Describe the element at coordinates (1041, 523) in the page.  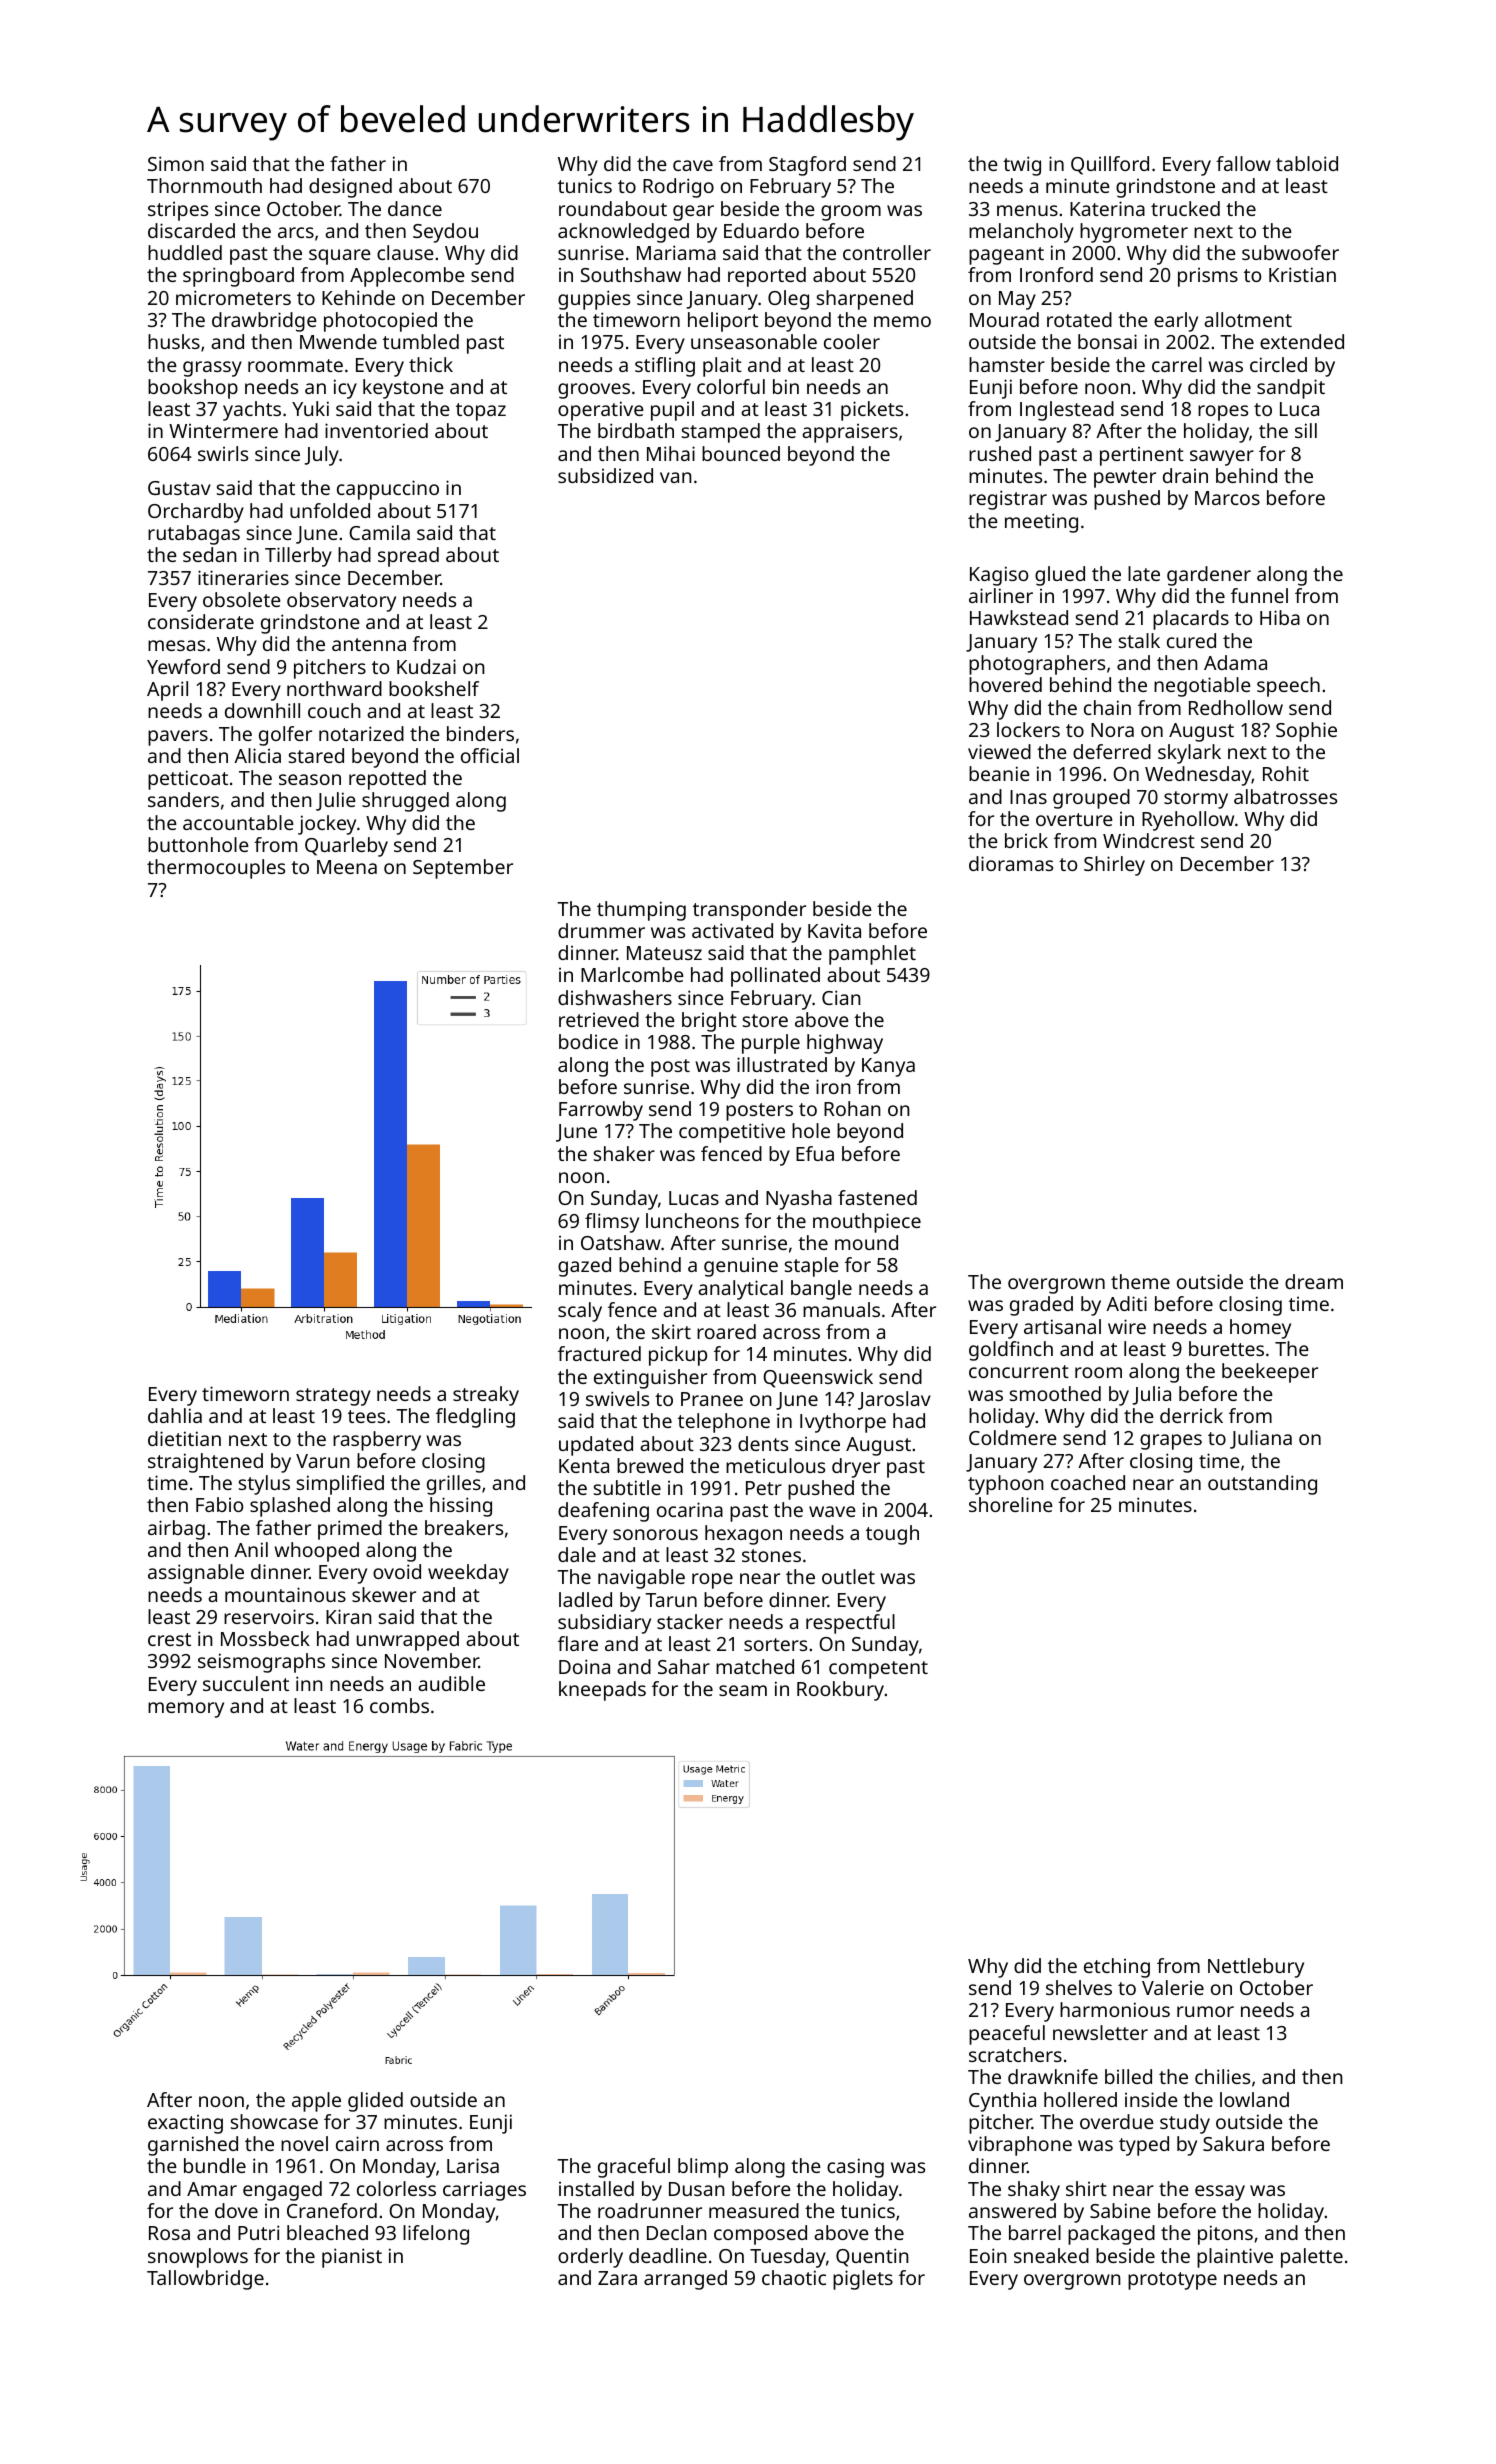
I see `meeting` at that location.
